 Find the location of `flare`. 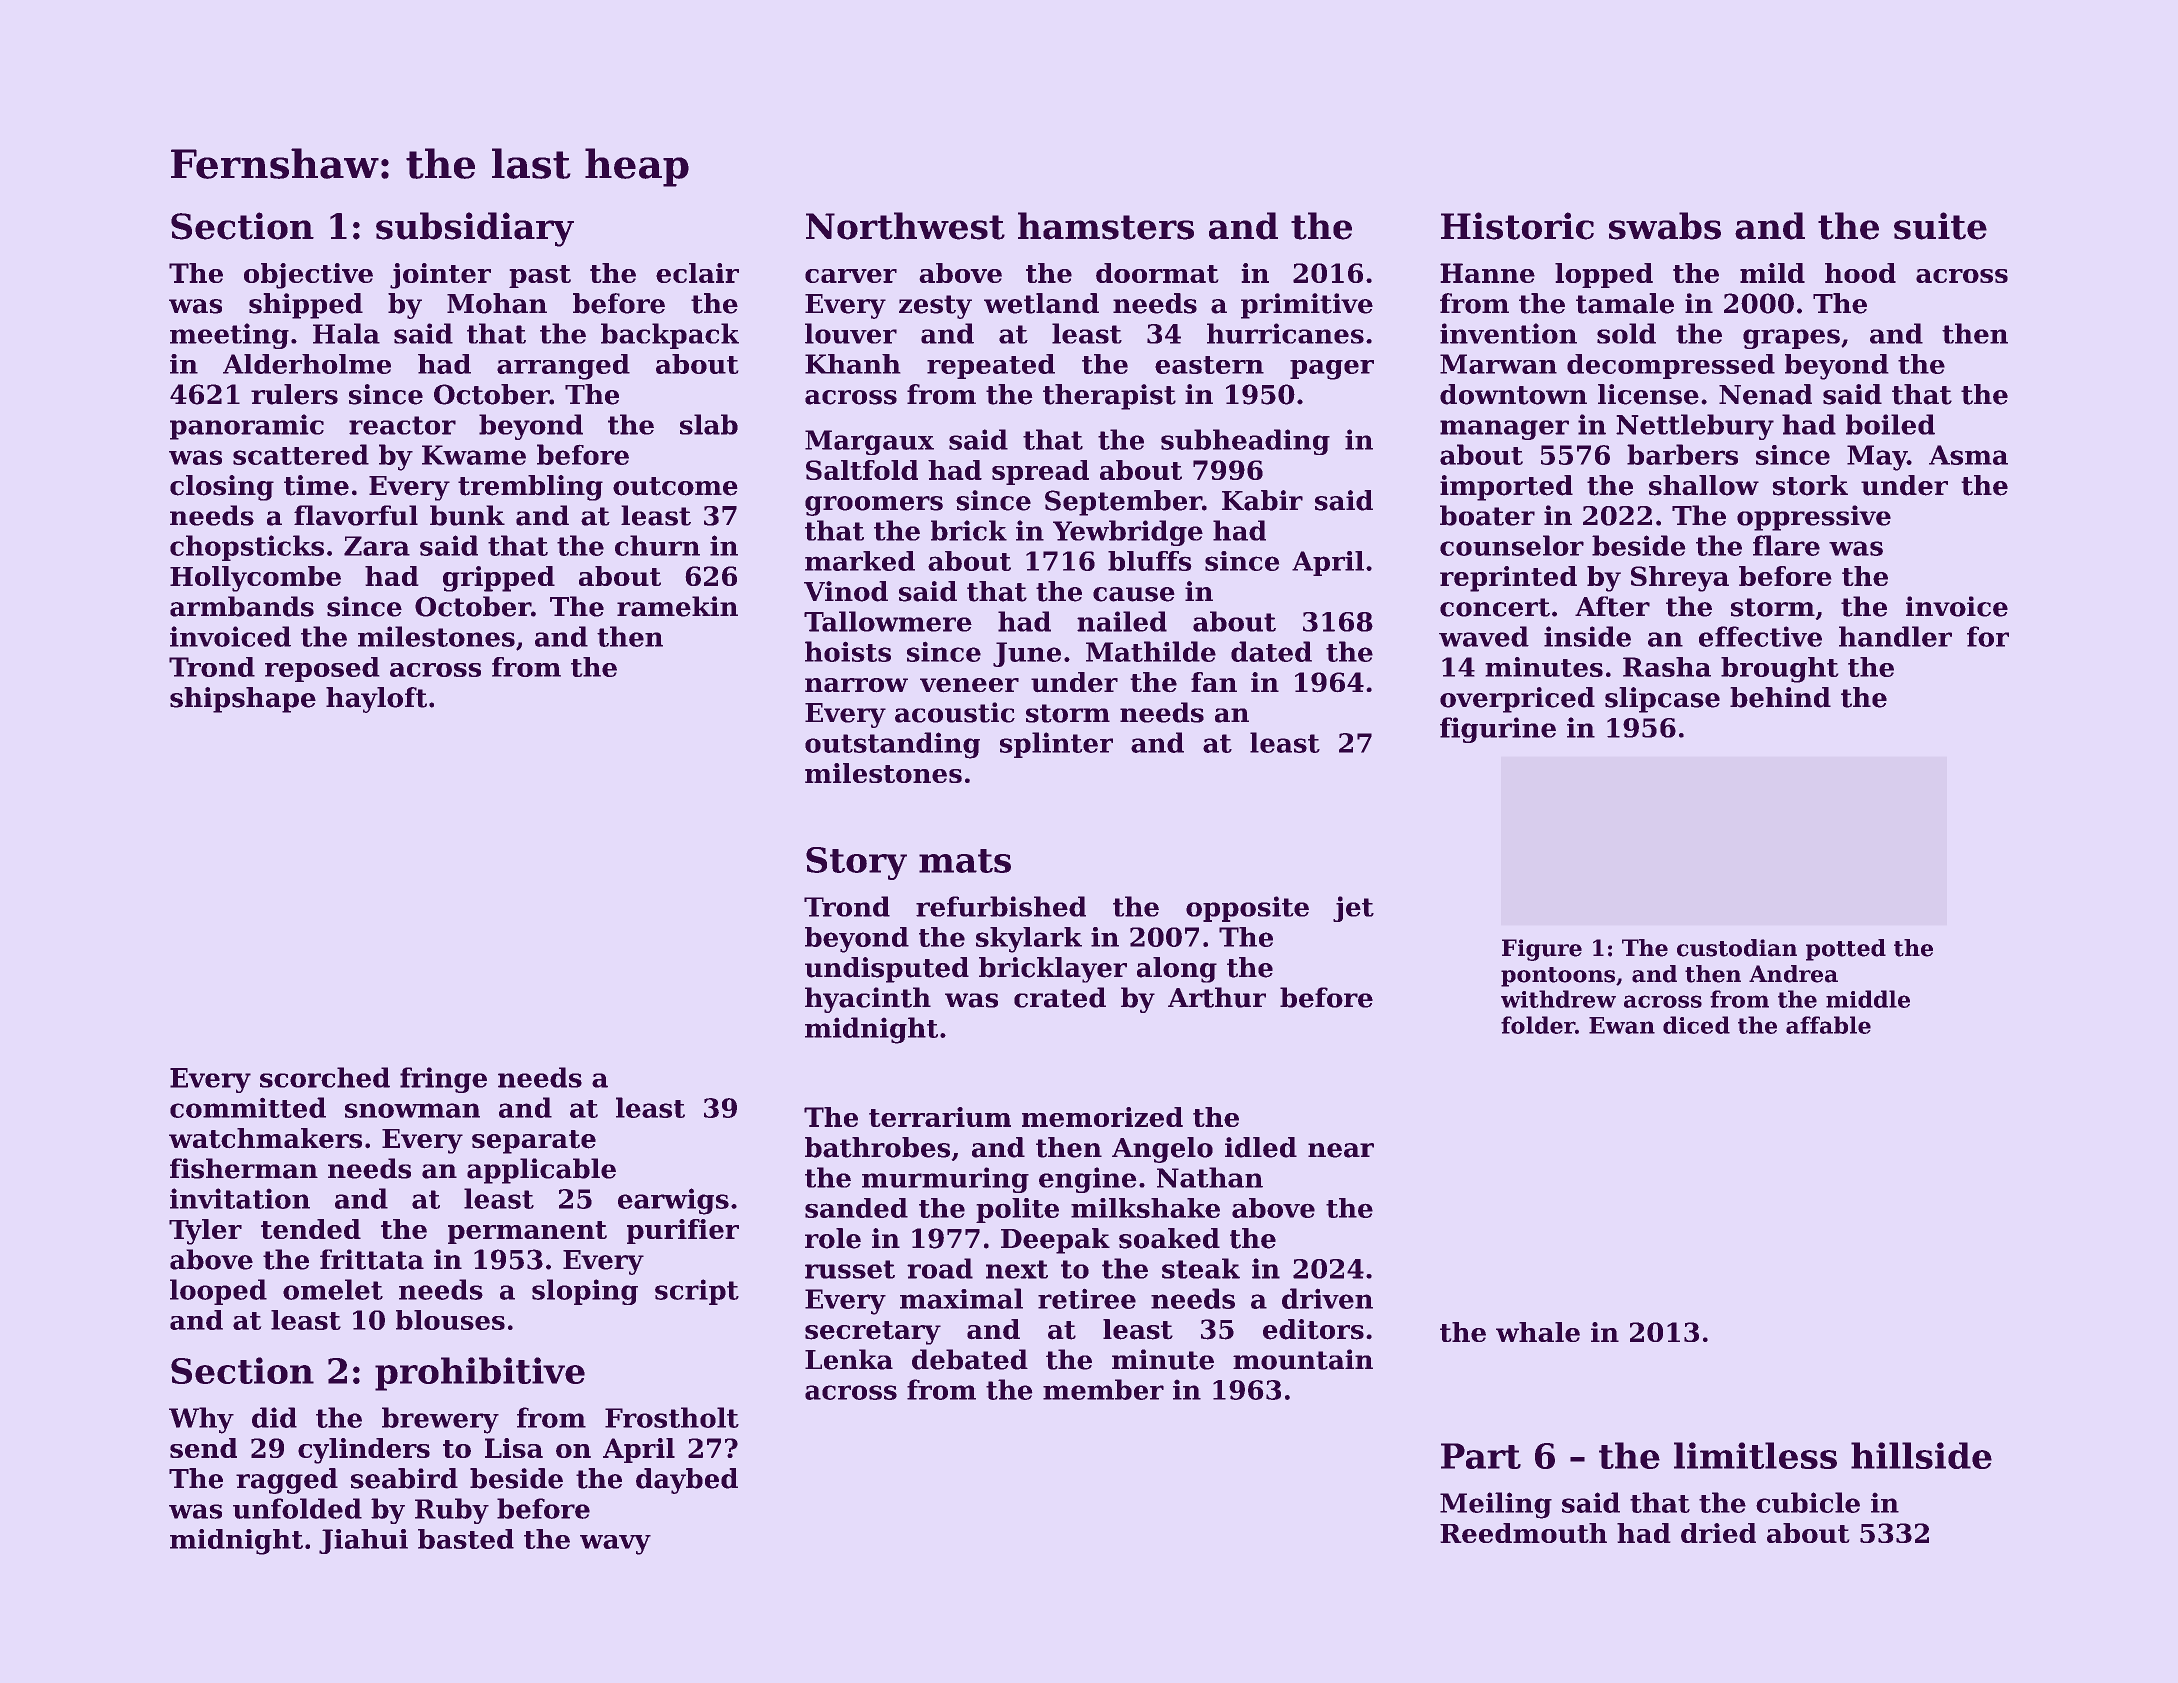

flare is located at coordinates (1786, 545).
